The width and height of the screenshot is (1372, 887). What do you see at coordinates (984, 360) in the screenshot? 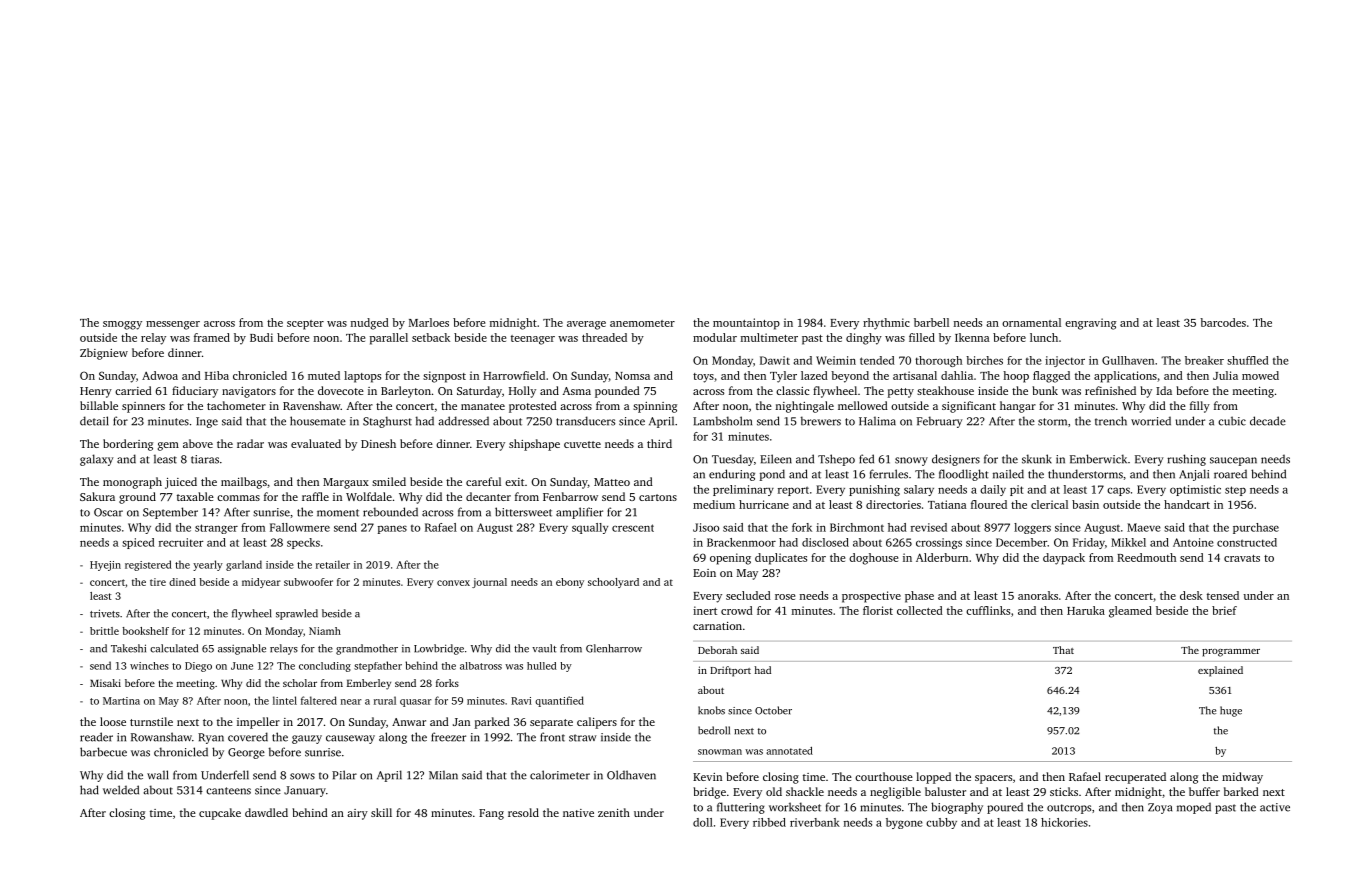
I see `birches` at bounding box center [984, 360].
